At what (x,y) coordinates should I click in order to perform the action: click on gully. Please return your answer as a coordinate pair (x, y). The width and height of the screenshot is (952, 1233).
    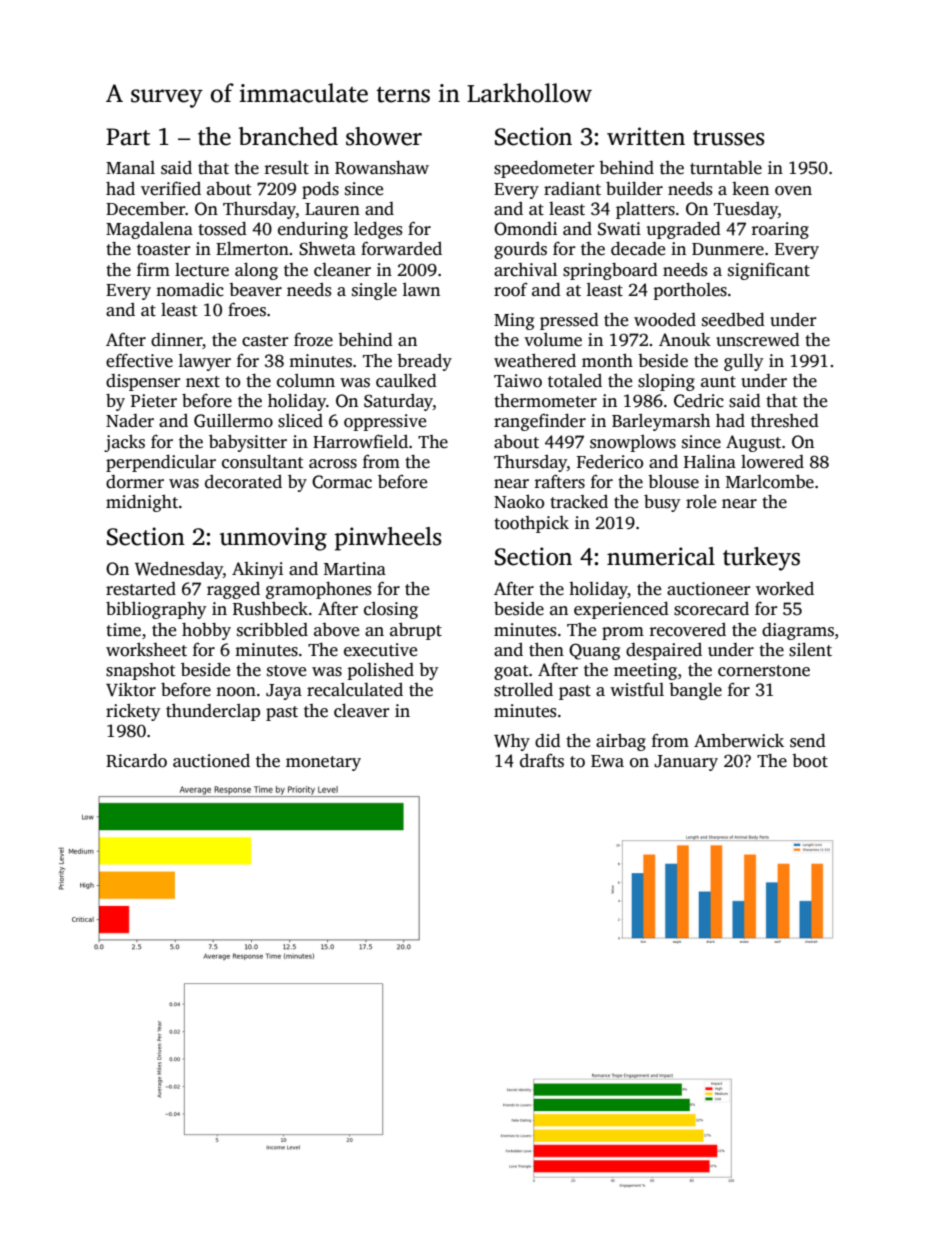
    Looking at the image, I should click on (743, 362).
